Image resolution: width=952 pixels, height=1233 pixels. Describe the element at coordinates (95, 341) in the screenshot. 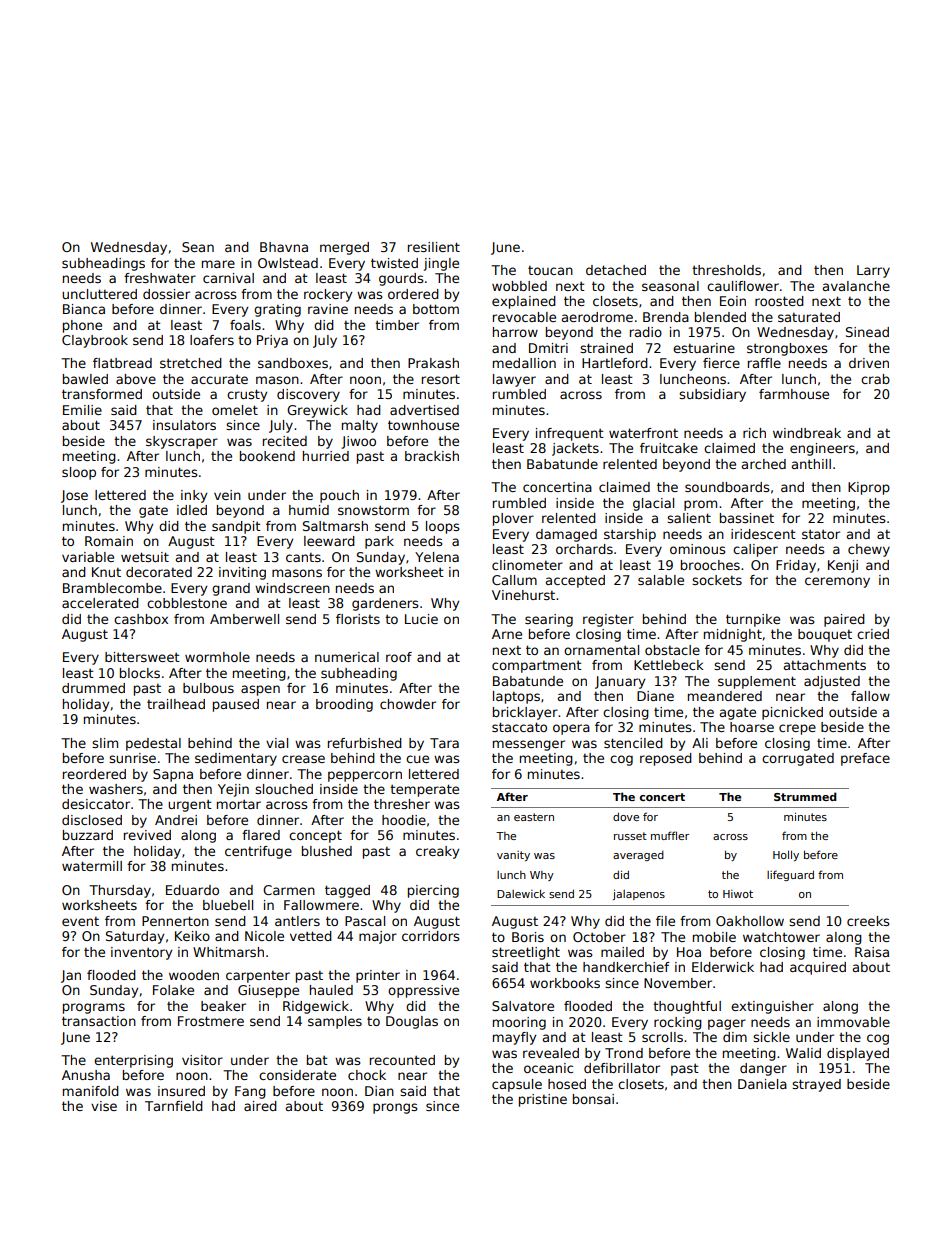

I see `Claybrook` at that location.
